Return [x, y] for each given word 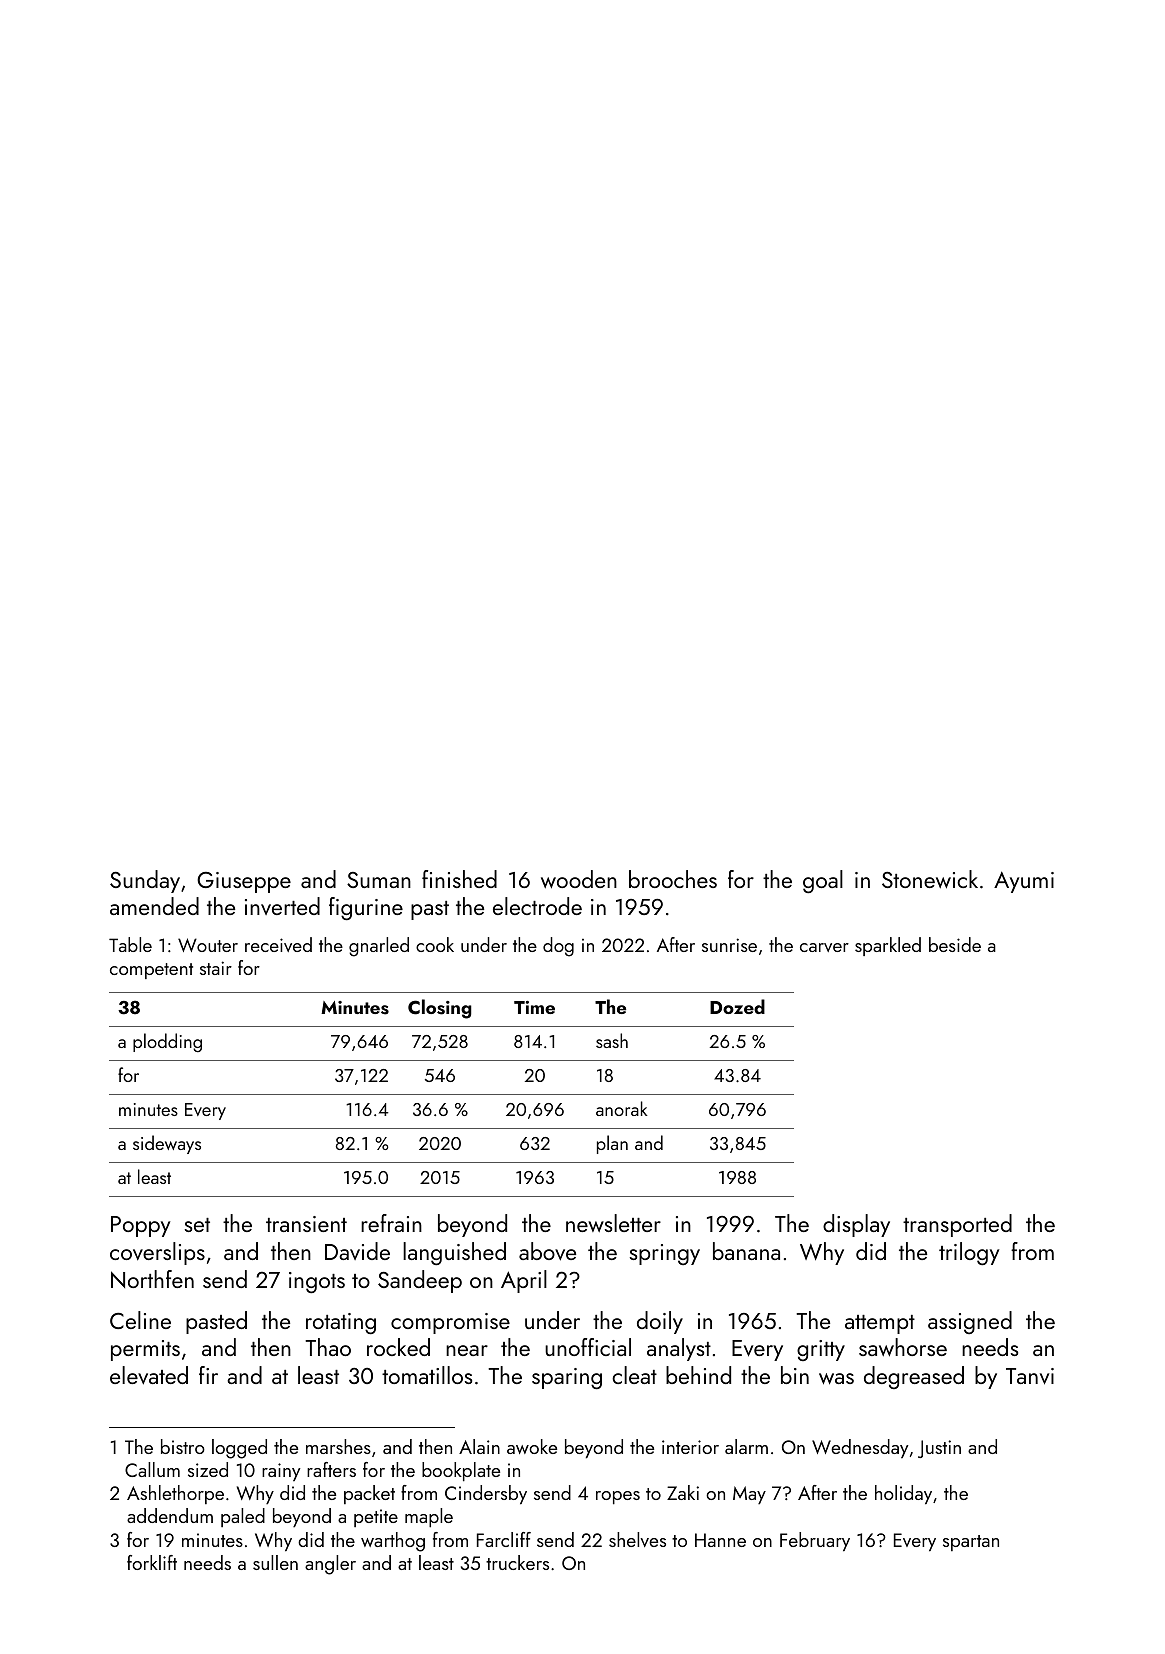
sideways [167, 1144]
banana [746, 1251]
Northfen [152, 1279]
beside [955, 944]
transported [957, 1225]
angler [330, 1565]
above [547, 1251]
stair [216, 968]
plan [612, 1144]
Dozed [737, 1006]
